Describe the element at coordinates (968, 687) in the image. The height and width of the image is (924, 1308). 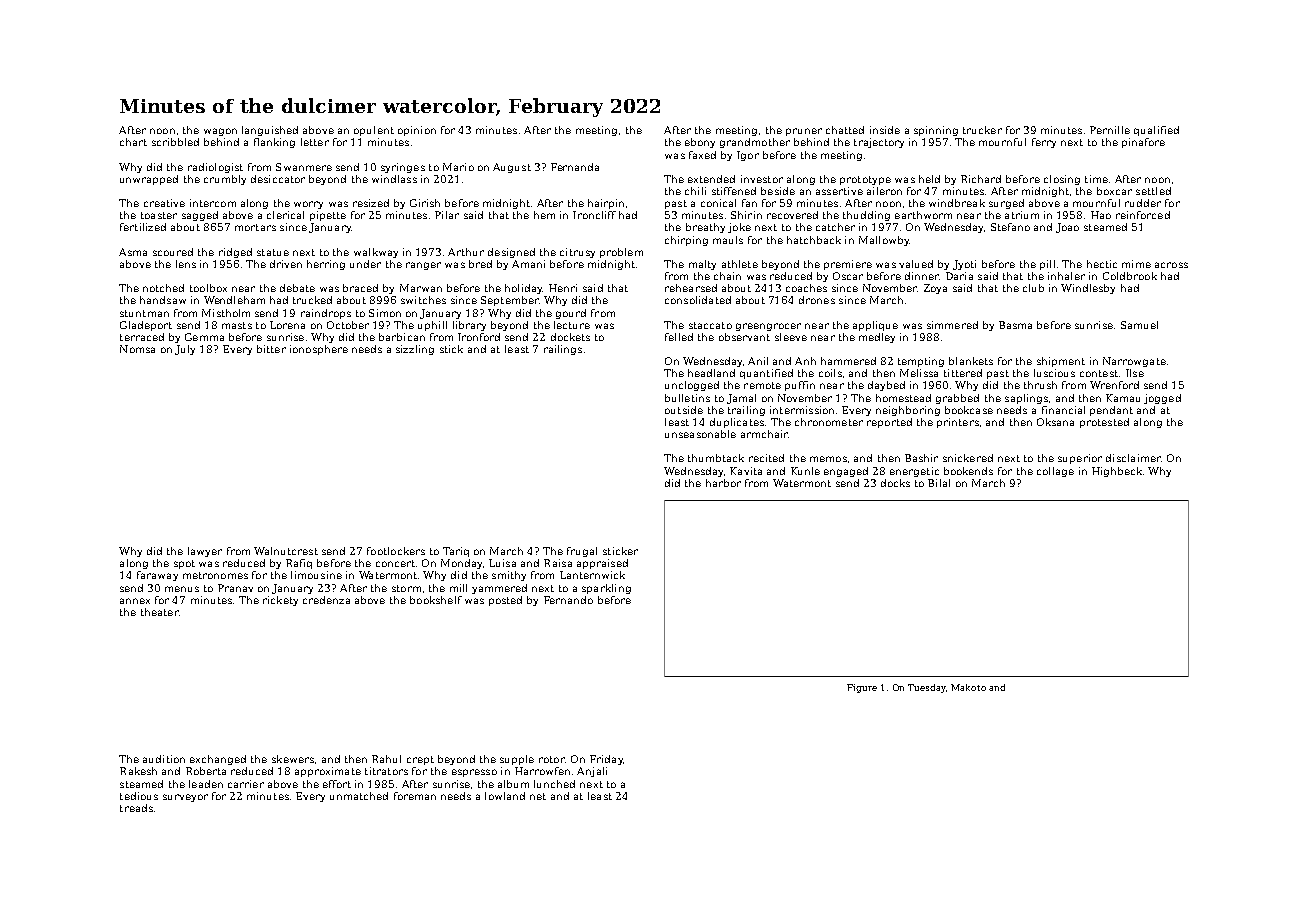
I see `Makoto` at that location.
